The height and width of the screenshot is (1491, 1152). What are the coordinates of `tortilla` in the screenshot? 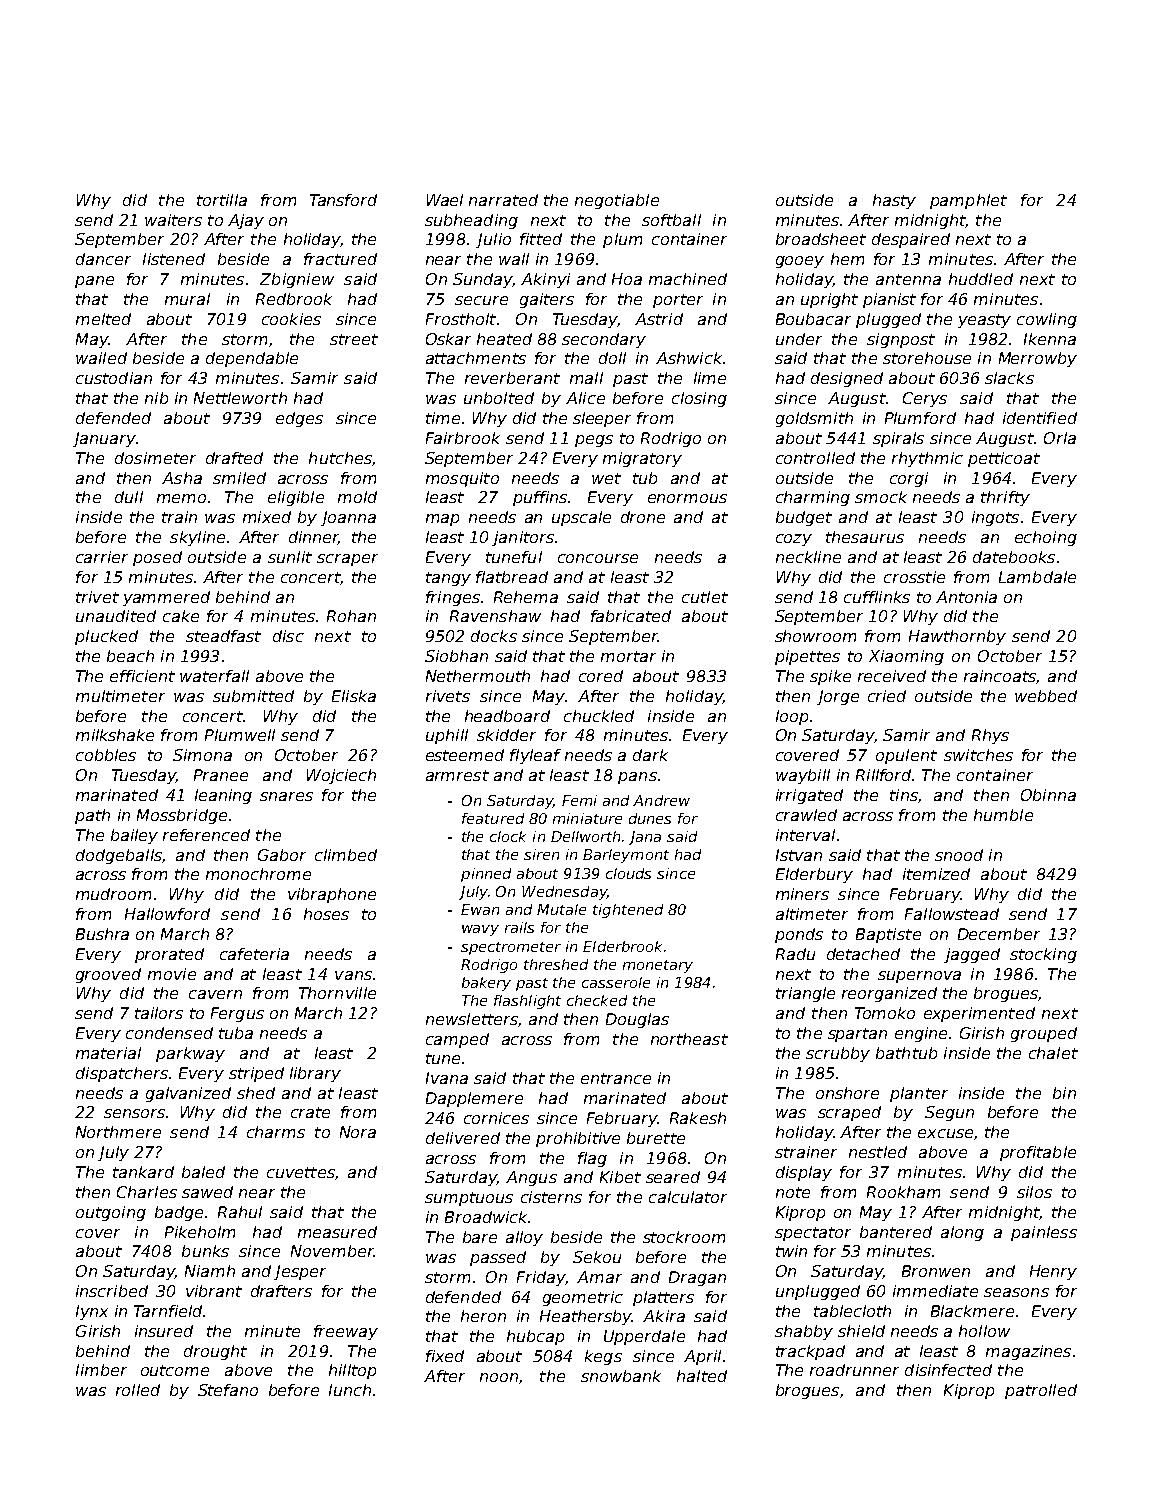 It's located at (222, 200).
